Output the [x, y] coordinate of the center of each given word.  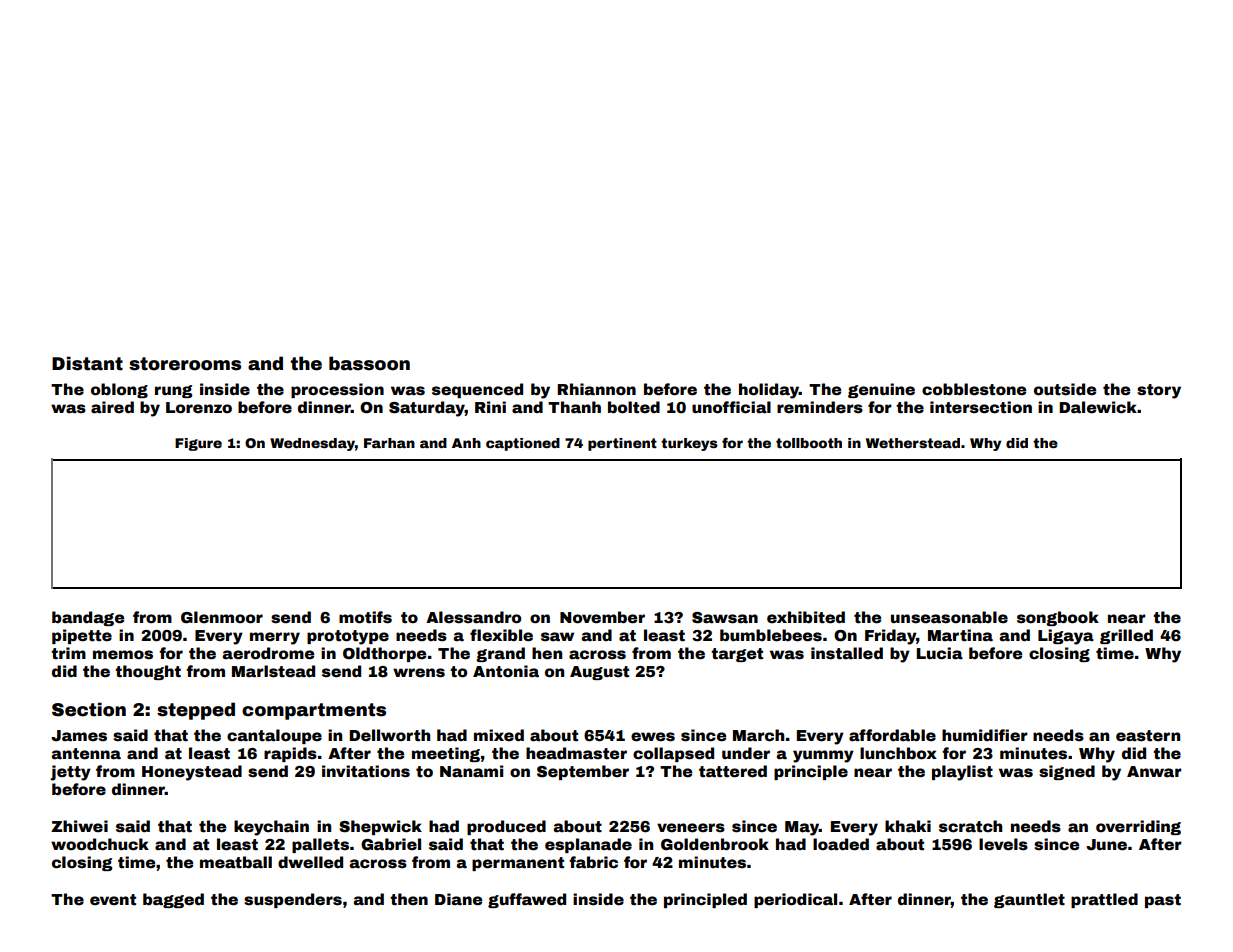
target [737, 655]
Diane [458, 899]
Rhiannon [596, 389]
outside [1065, 389]
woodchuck [100, 844]
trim [68, 653]
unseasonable [949, 617]
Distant [87, 363]
